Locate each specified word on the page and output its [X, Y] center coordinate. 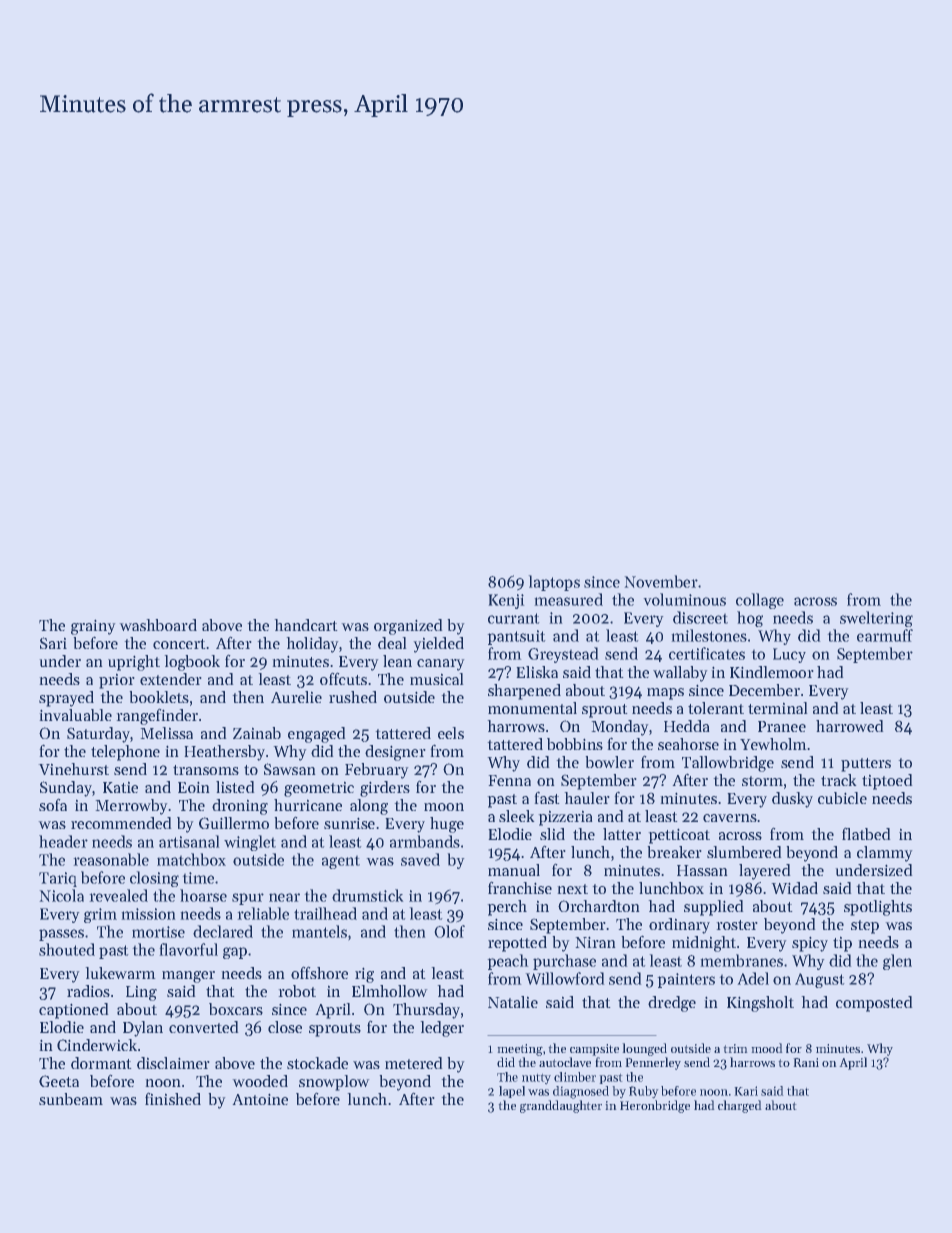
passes [61, 935]
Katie [120, 787]
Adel [753, 978]
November [661, 581]
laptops [554, 583]
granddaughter [561, 1106]
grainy [93, 627]
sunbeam [71, 1099]
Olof [449, 931]
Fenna [509, 780]
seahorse [688, 744]
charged [740, 1106]
